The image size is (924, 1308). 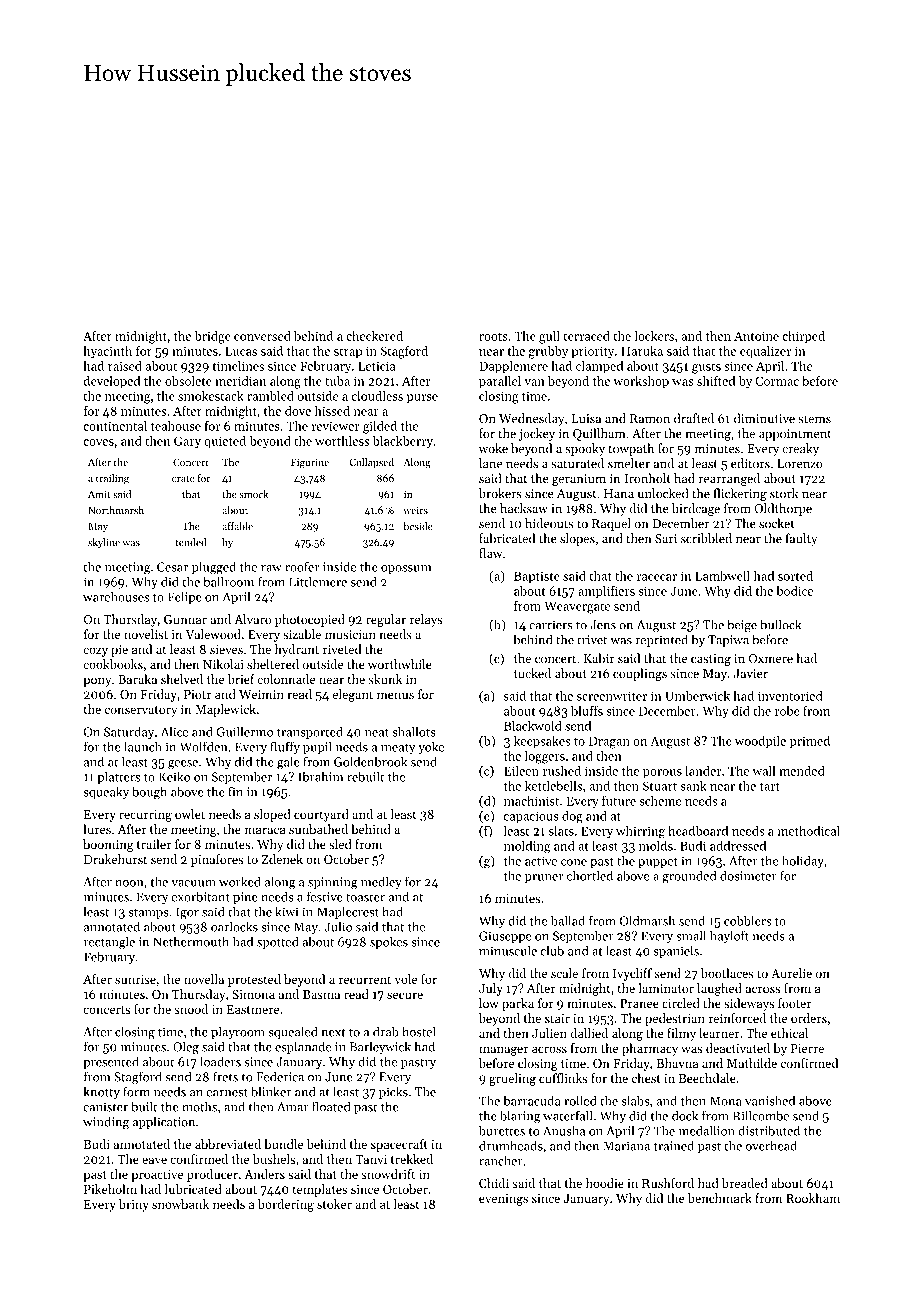 What do you see at coordinates (182, 679) in the screenshot?
I see `shelved` at bounding box center [182, 679].
